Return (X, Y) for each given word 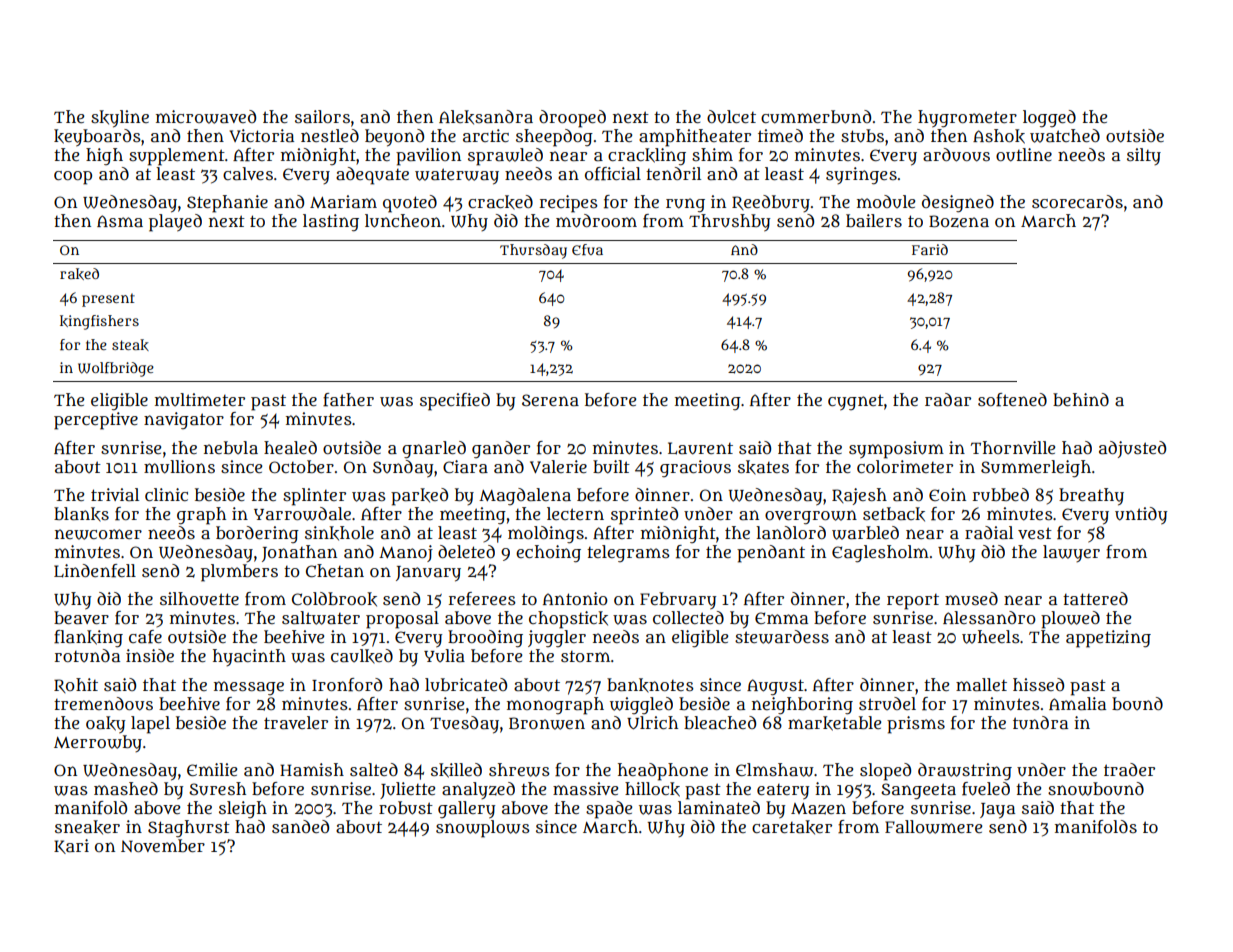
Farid (930, 249)
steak (130, 345)
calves (248, 173)
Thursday (533, 251)
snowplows (483, 829)
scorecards (1077, 201)
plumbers (239, 573)
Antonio (575, 598)
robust (406, 808)
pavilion (428, 157)
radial (989, 533)
